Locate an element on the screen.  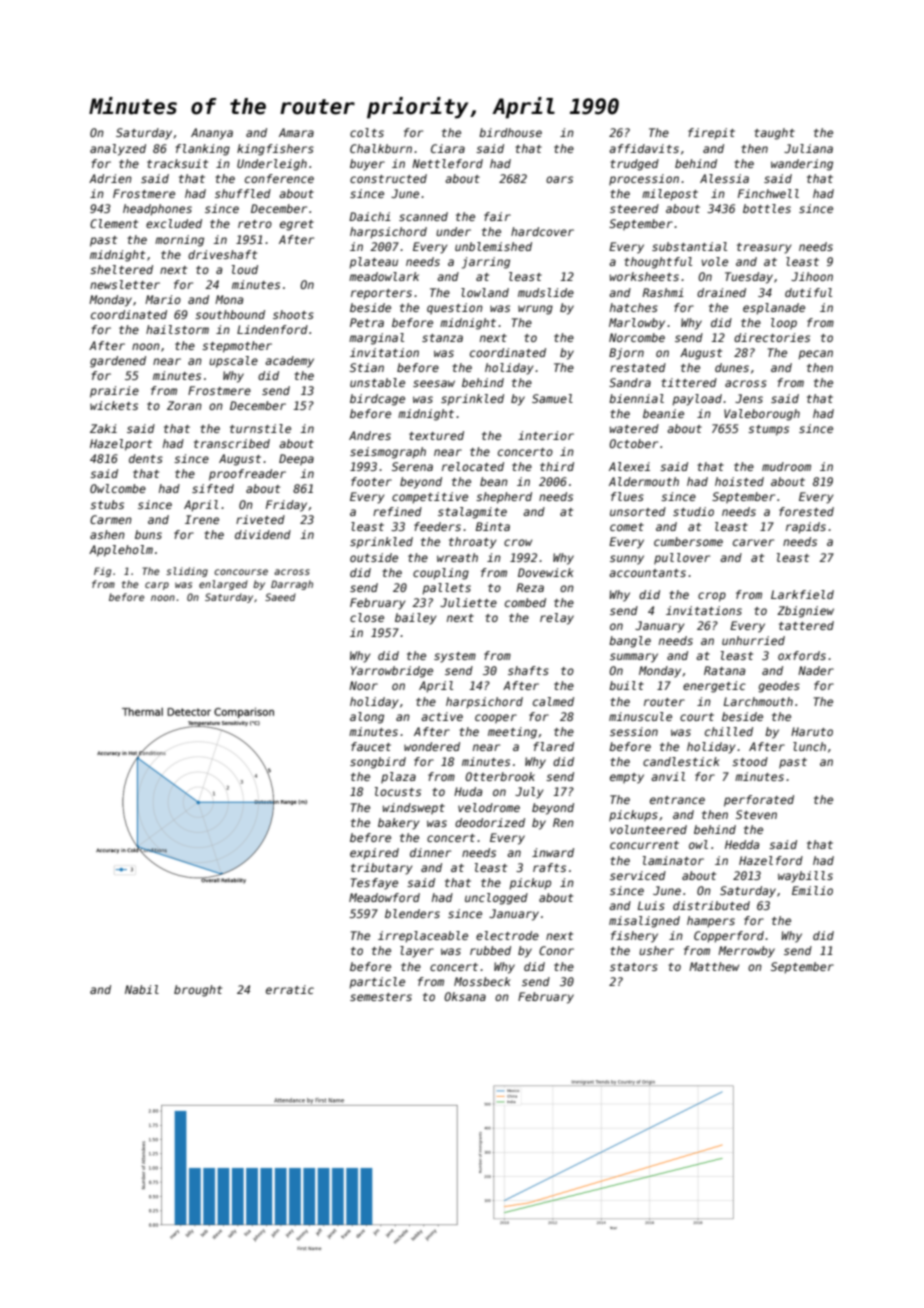
shafts is located at coordinates (528, 670).
